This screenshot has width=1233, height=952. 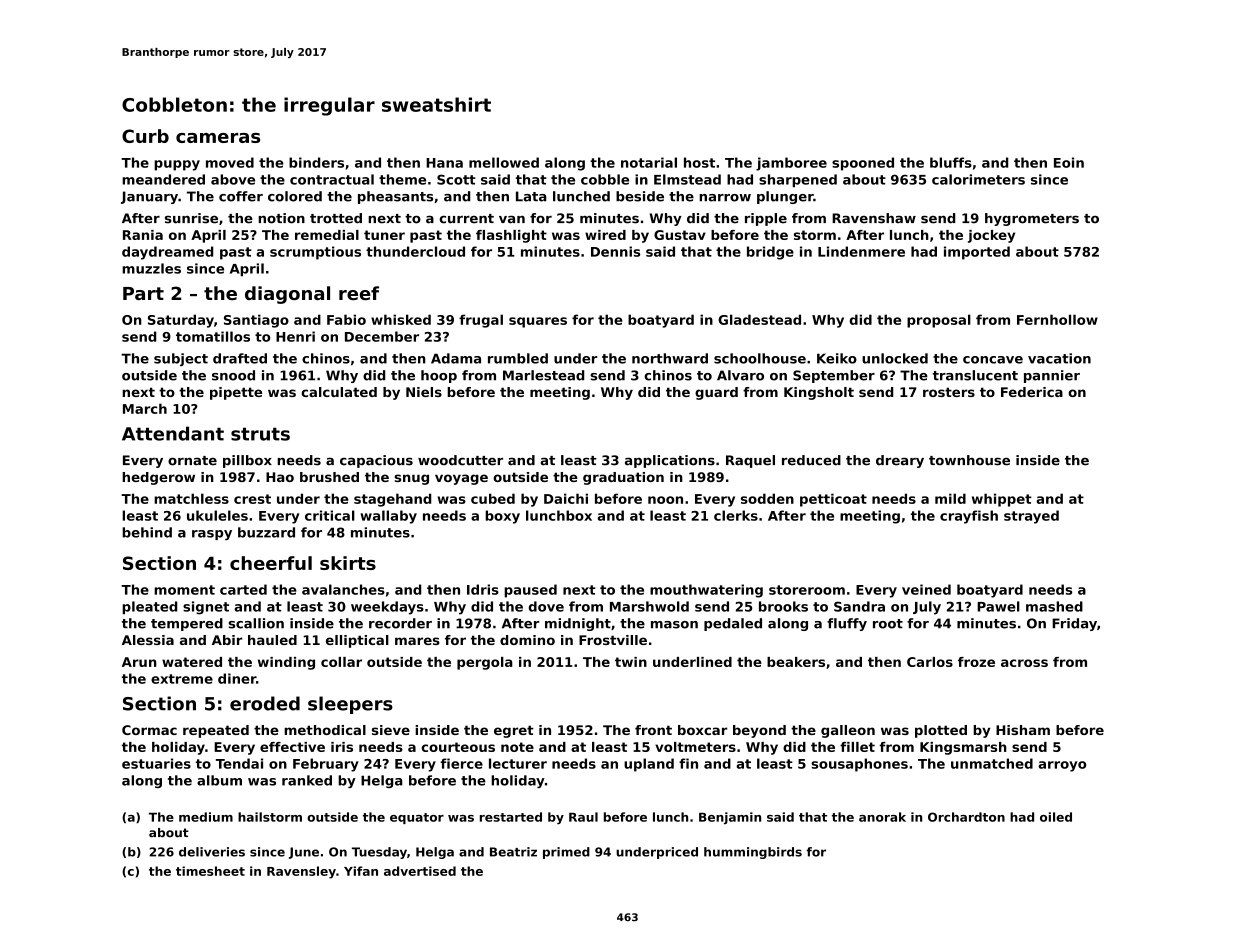 I want to click on Frostville, so click(x=613, y=640).
